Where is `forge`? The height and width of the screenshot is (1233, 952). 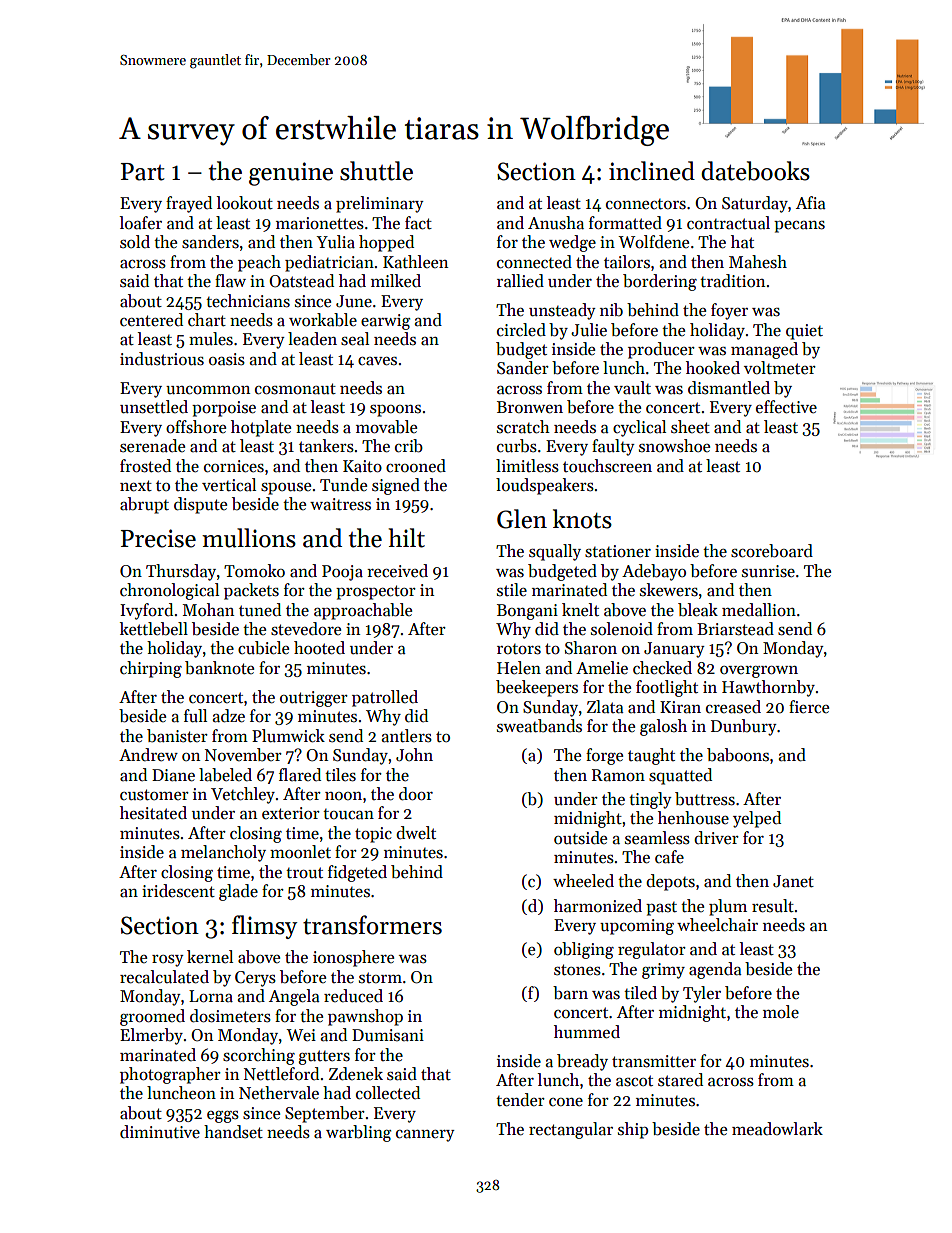 forge is located at coordinates (604, 756).
